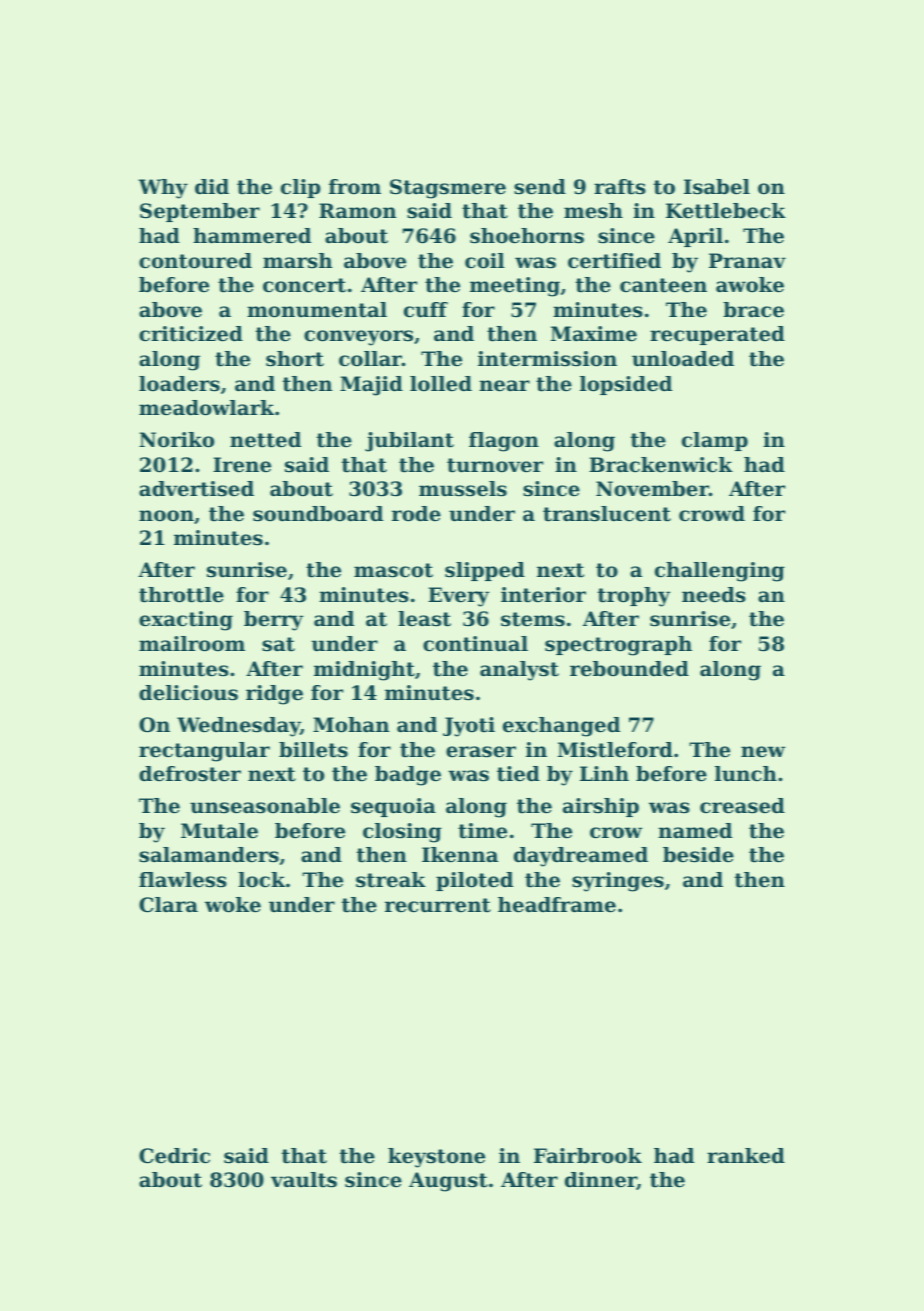 The width and height of the document is (924, 1311). What do you see at coordinates (191, 334) in the document?
I see `criticized` at bounding box center [191, 334].
